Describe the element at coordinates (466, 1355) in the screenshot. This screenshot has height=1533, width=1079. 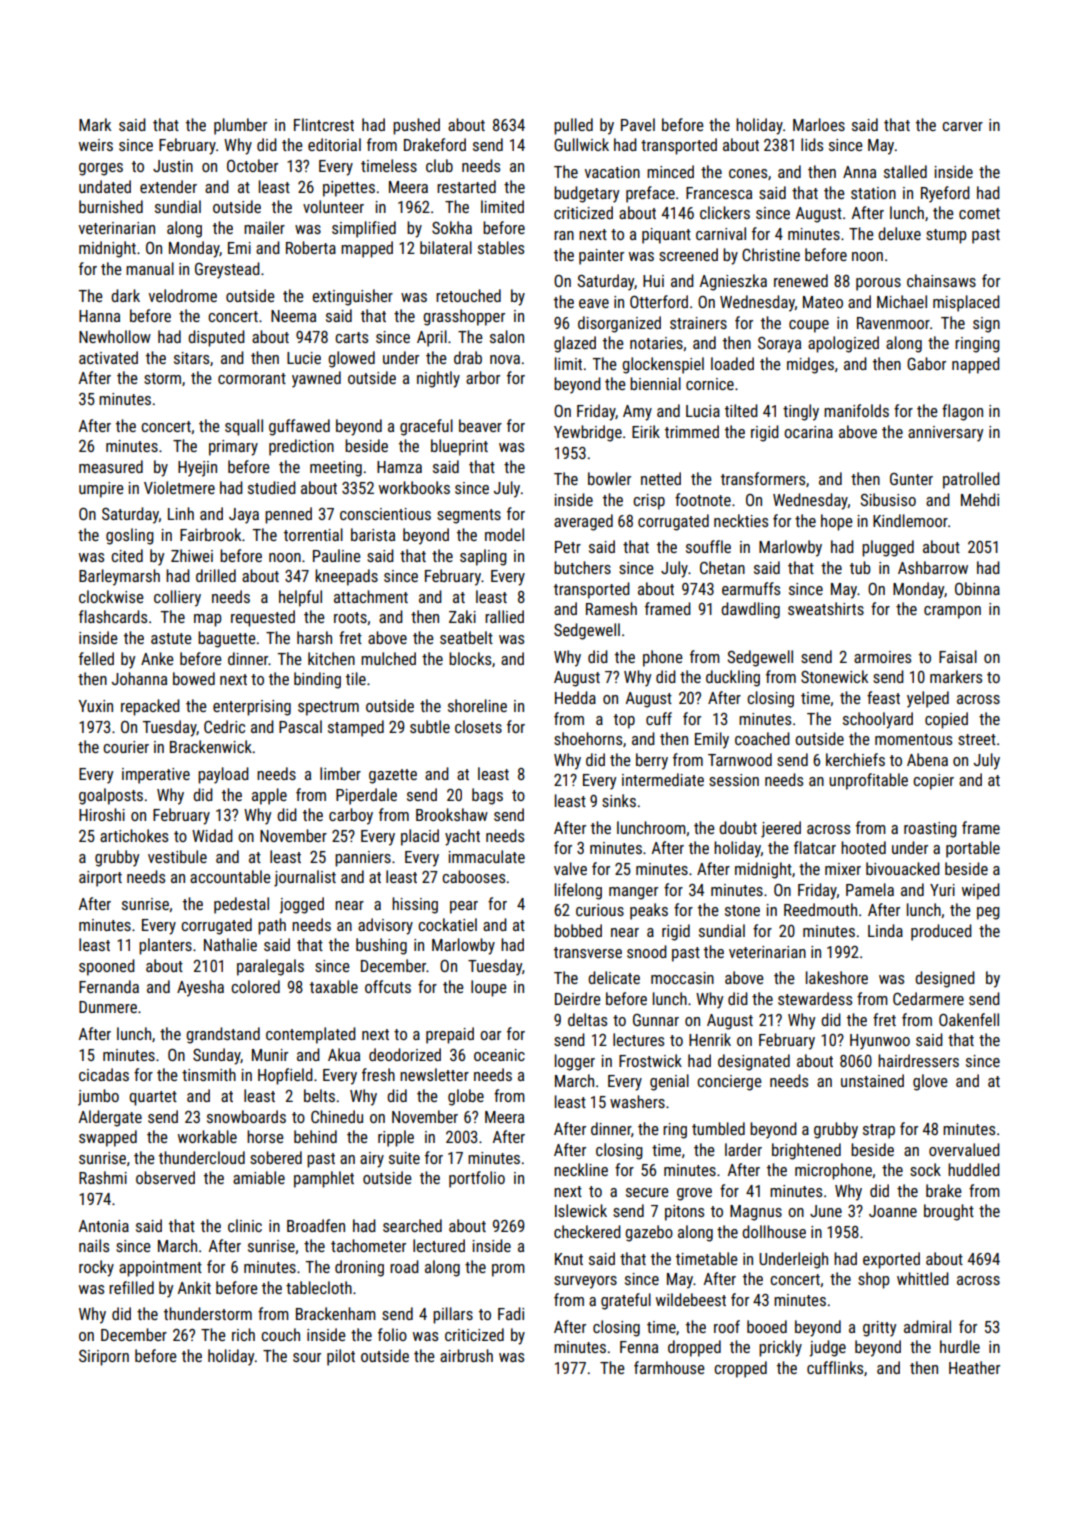
I see `airbrush` at that location.
